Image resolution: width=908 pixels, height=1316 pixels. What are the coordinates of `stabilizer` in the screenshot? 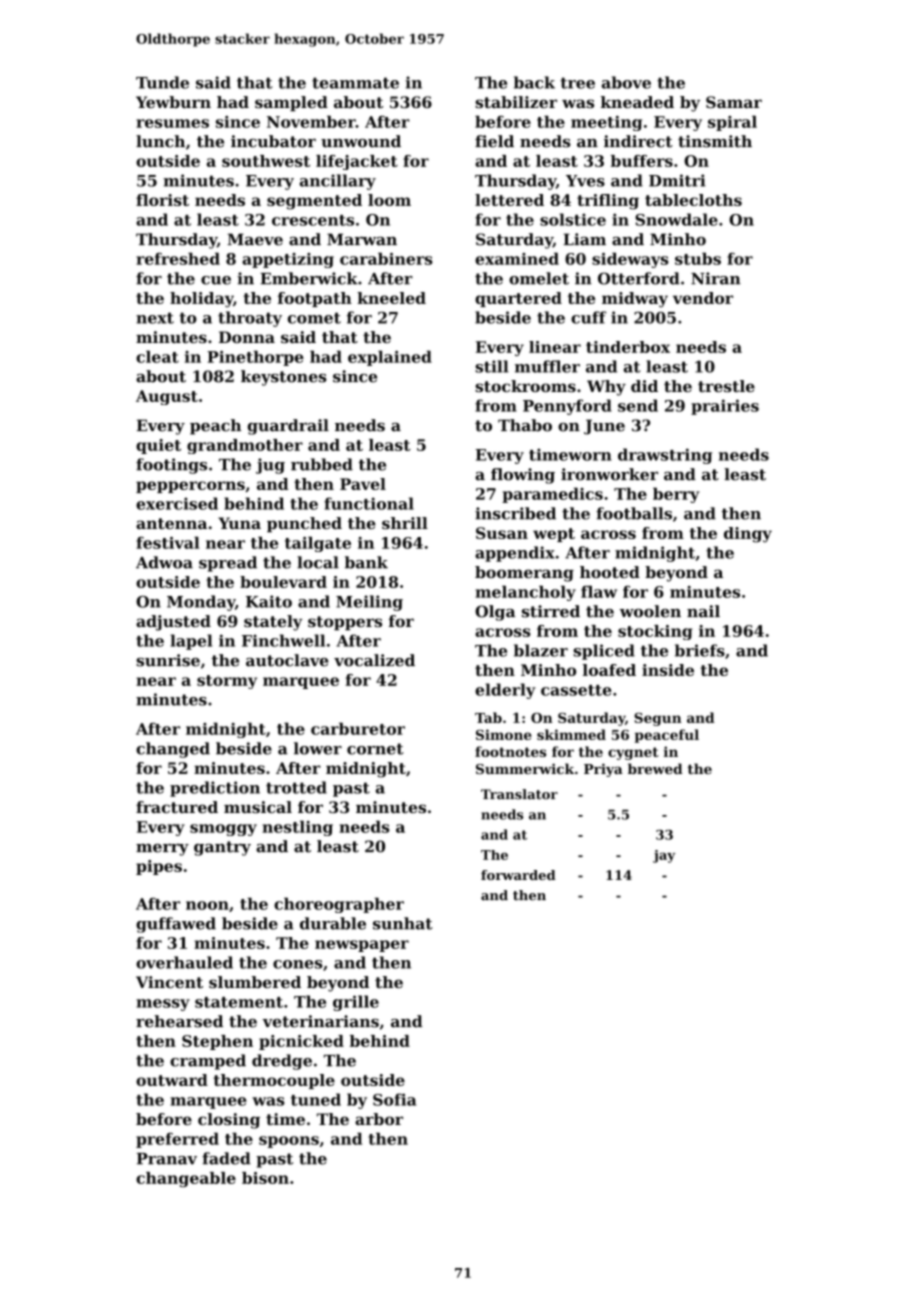 It's located at (516, 102).
